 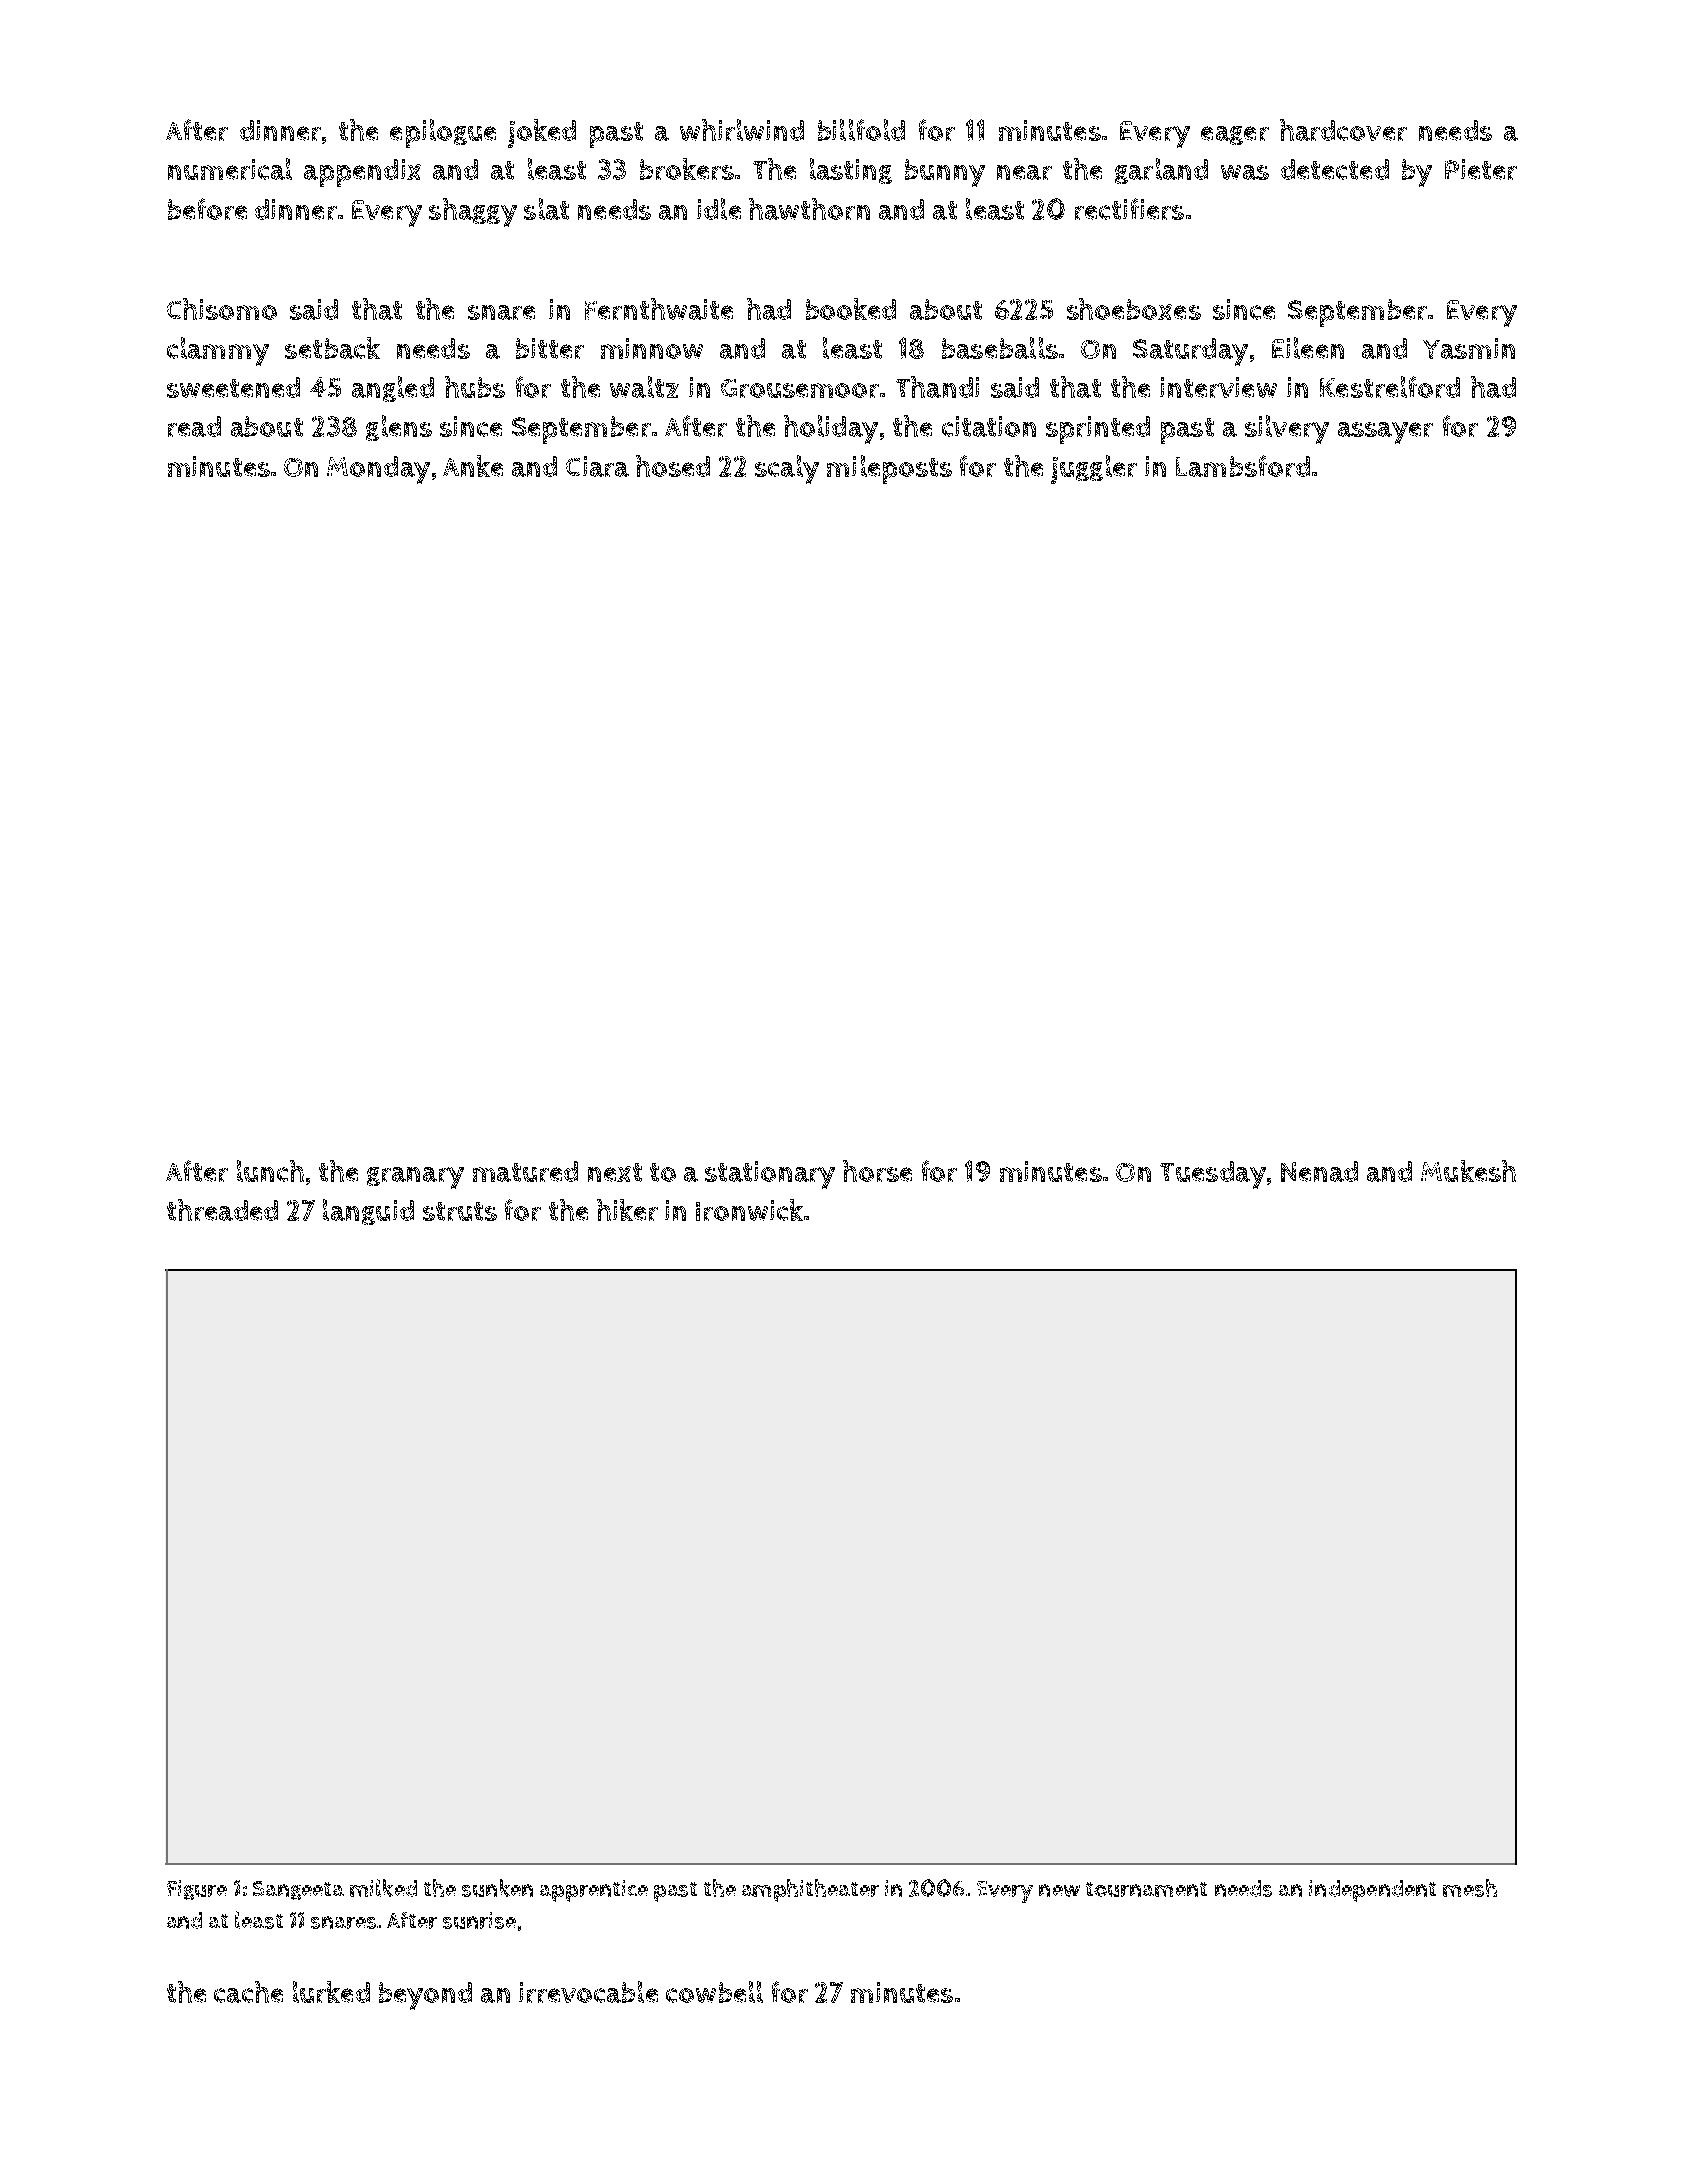 I want to click on hardcover, so click(x=1343, y=130).
